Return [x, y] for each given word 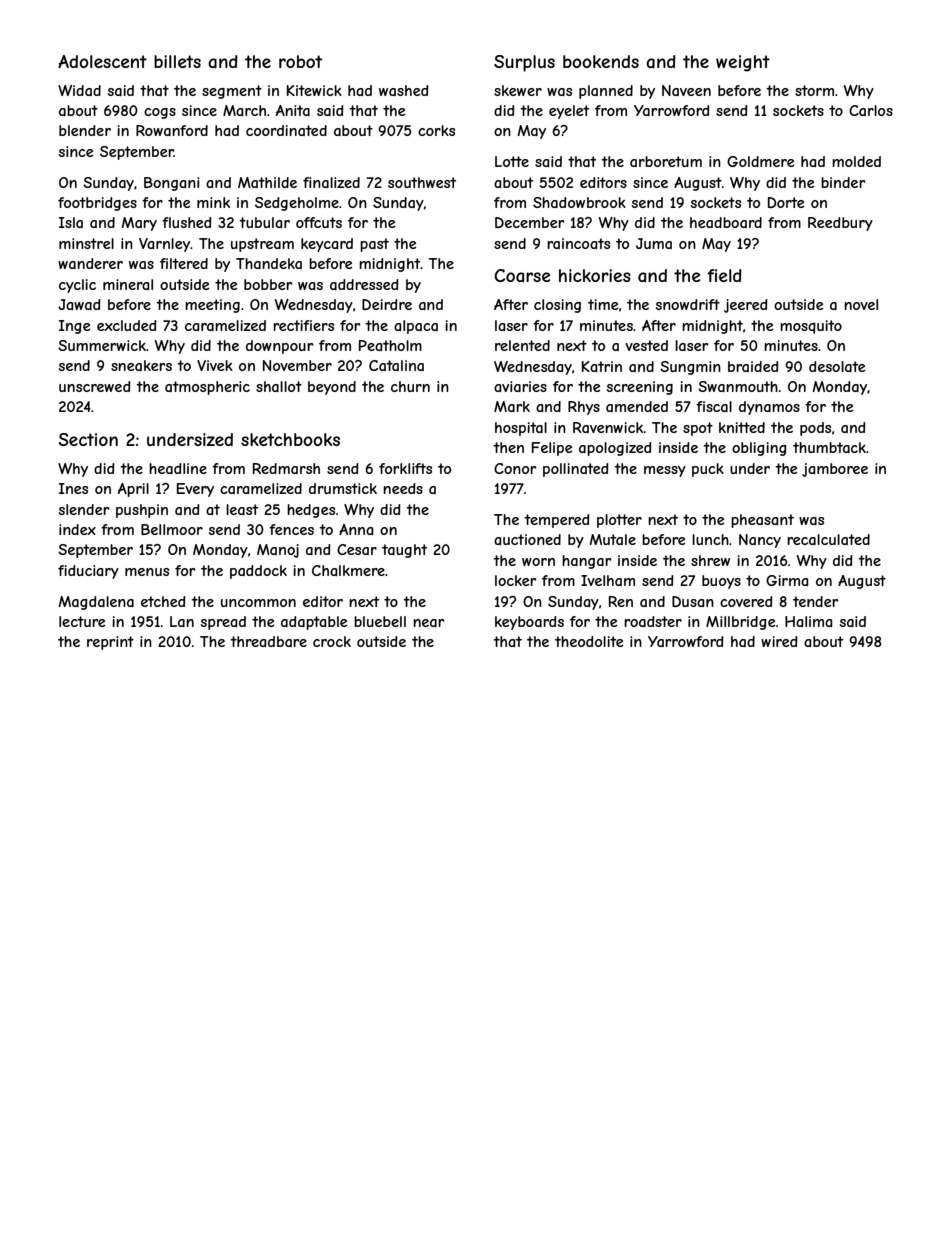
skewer [518, 90]
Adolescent [102, 61]
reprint [110, 643]
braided [753, 366]
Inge [75, 327]
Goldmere [761, 161]
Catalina [396, 365]
